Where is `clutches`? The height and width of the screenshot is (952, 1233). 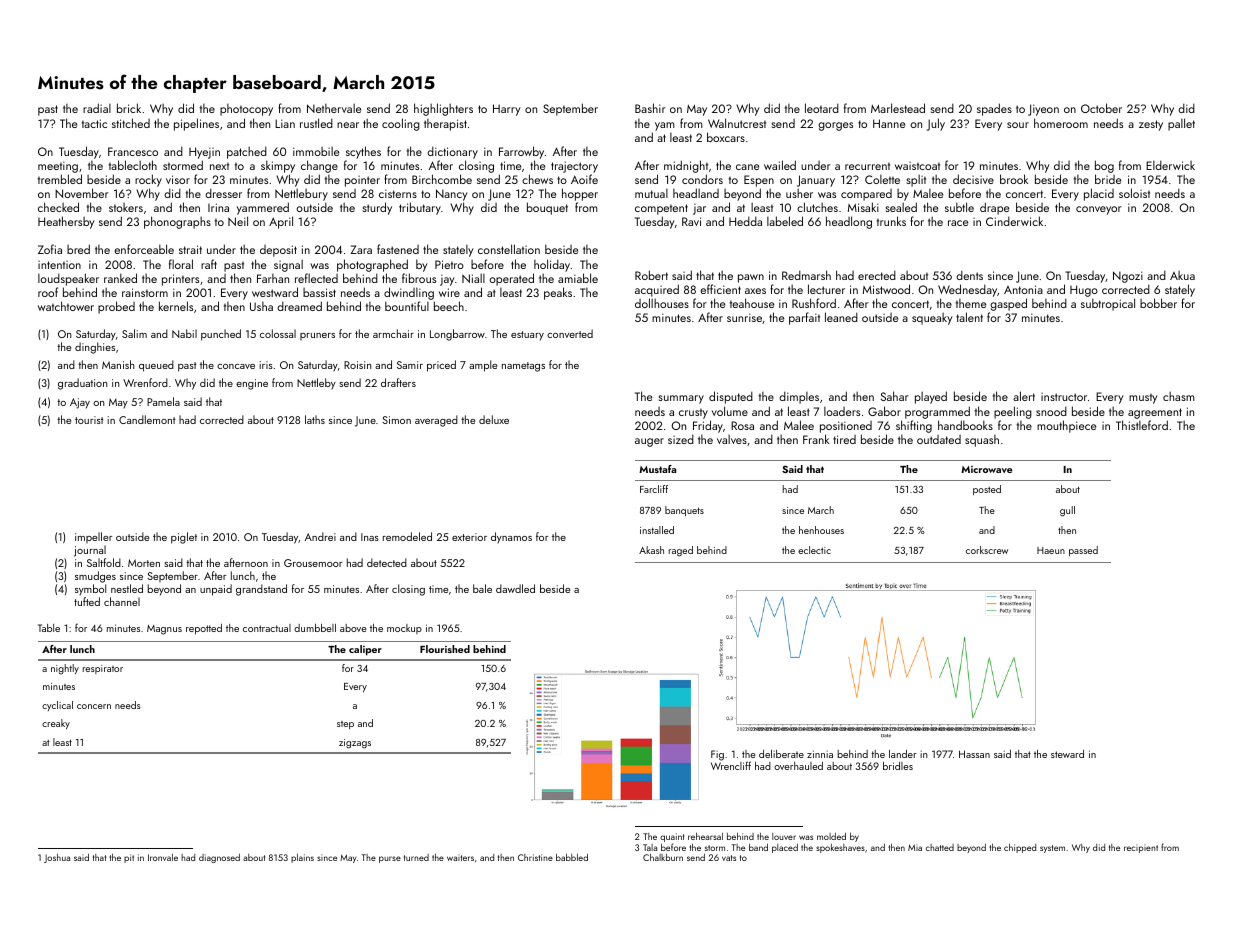 clutches is located at coordinates (817, 207).
